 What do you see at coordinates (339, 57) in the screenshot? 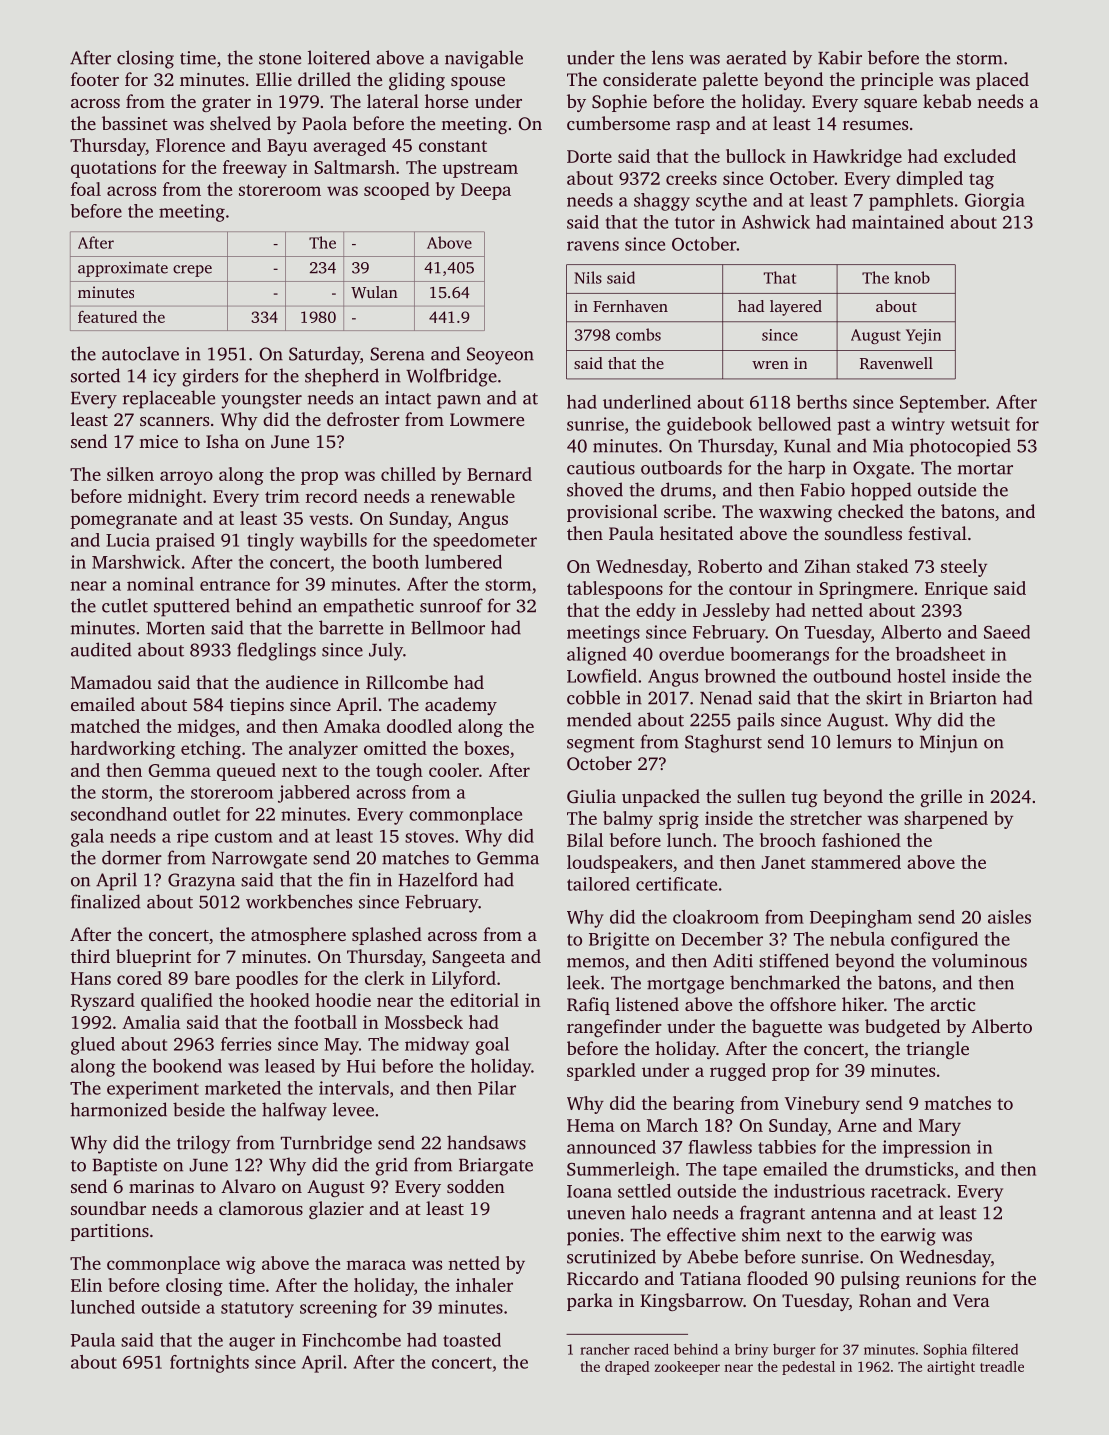
I see `loitered` at bounding box center [339, 57].
